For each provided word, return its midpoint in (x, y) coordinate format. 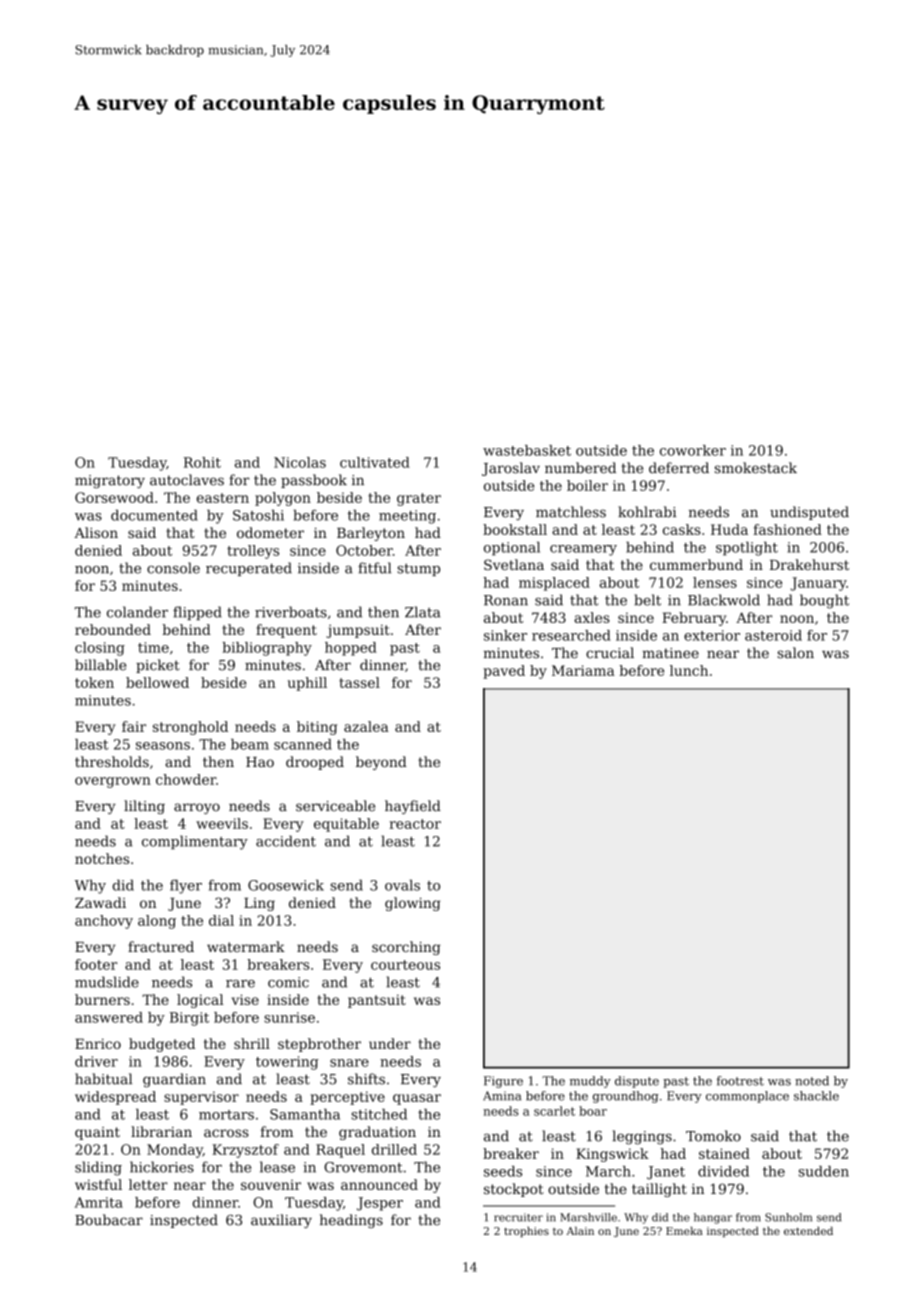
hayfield (413, 807)
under (390, 1043)
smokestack (756, 468)
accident (286, 841)
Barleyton (371, 534)
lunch (689, 670)
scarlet (554, 1111)
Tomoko (713, 1136)
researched (571, 635)
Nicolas (300, 462)
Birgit (189, 1019)
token (94, 682)
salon (796, 653)
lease (277, 1167)
